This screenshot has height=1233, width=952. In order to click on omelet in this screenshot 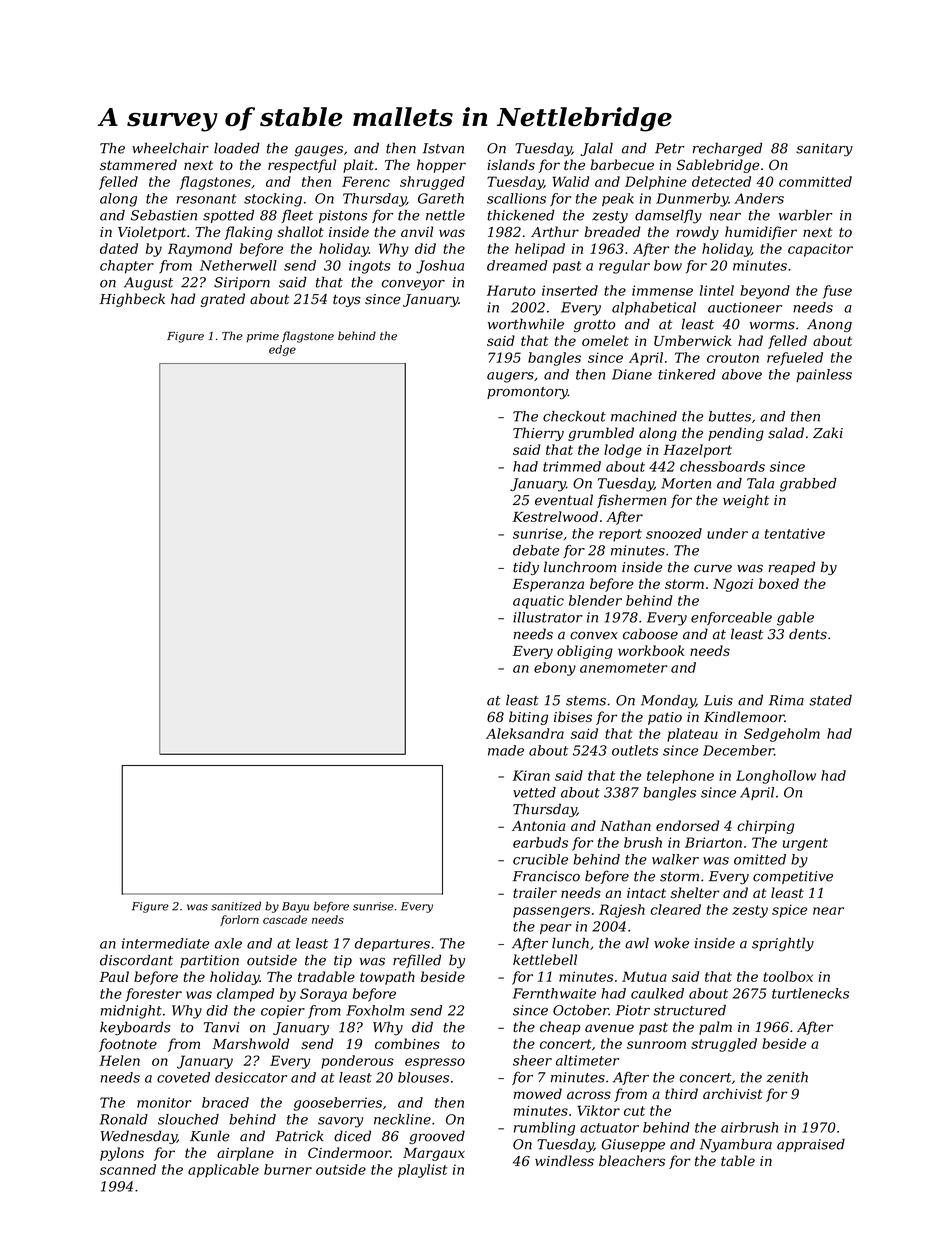, I will do `click(605, 340)`.
